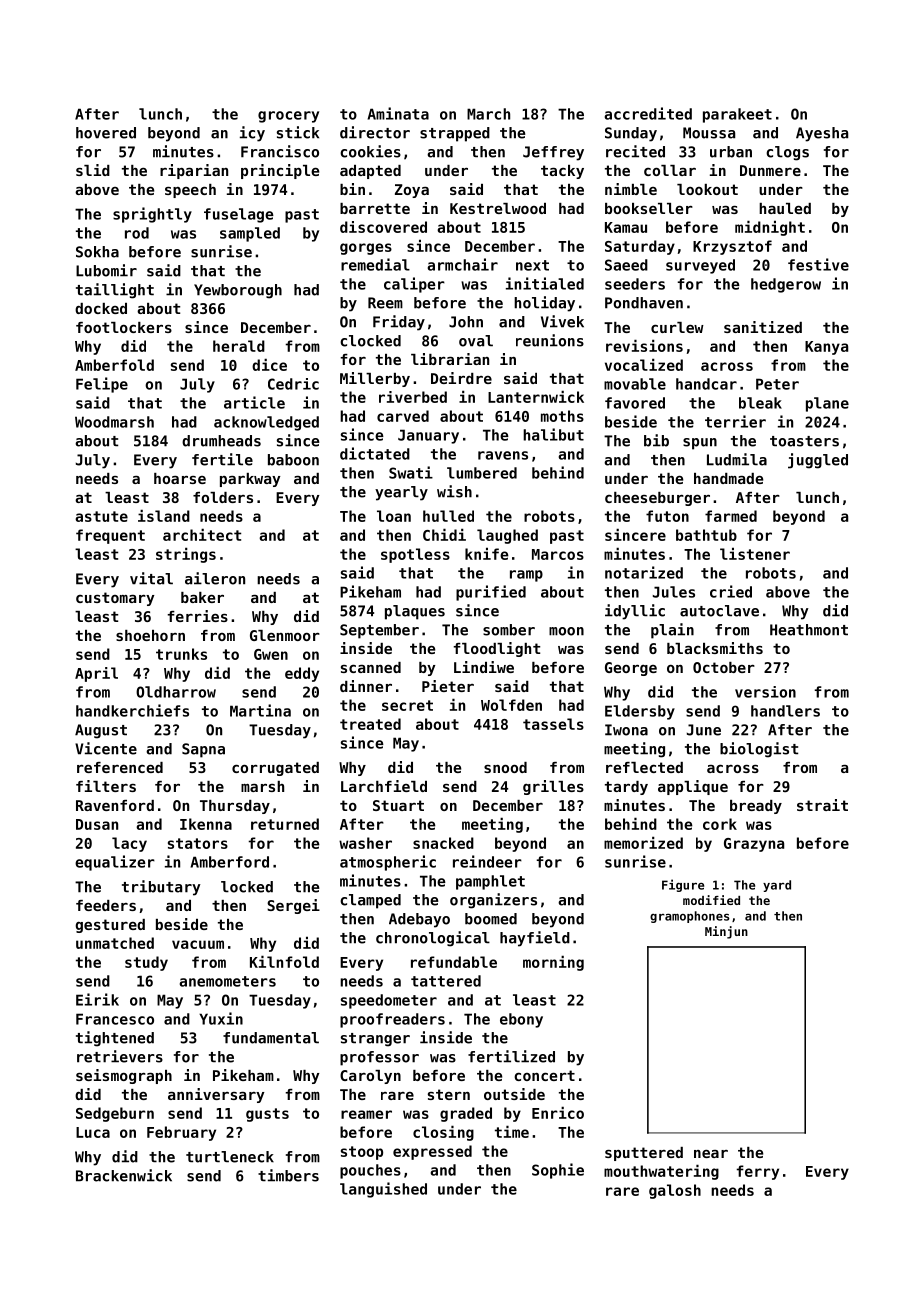  Describe the element at coordinates (683, 885) in the image. I see `Figure` at that location.
